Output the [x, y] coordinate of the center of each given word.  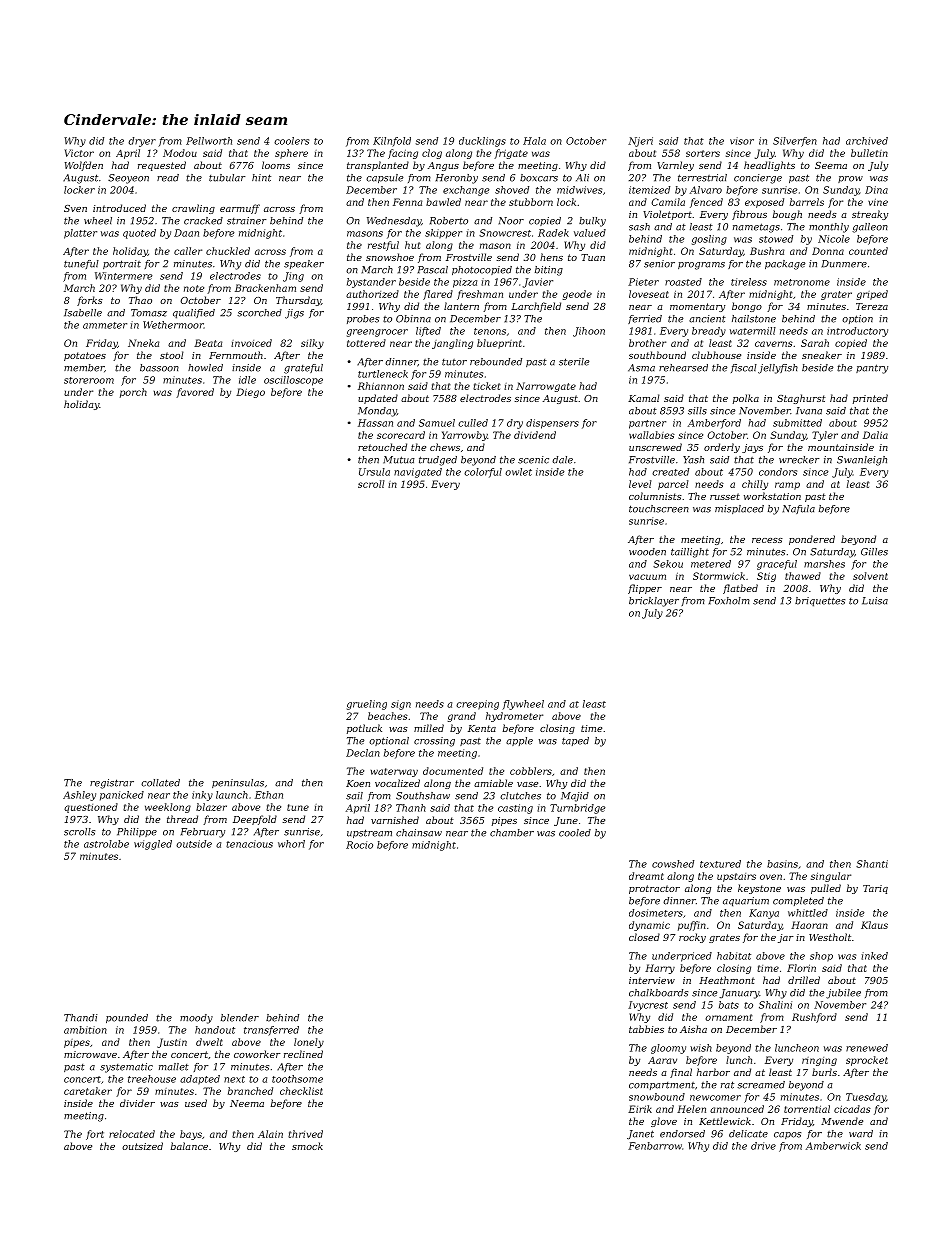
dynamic [649, 926]
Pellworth [209, 141]
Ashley [79, 796]
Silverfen [795, 142]
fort [95, 1135]
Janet [640, 1134]
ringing [819, 1061]
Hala [534, 141]
